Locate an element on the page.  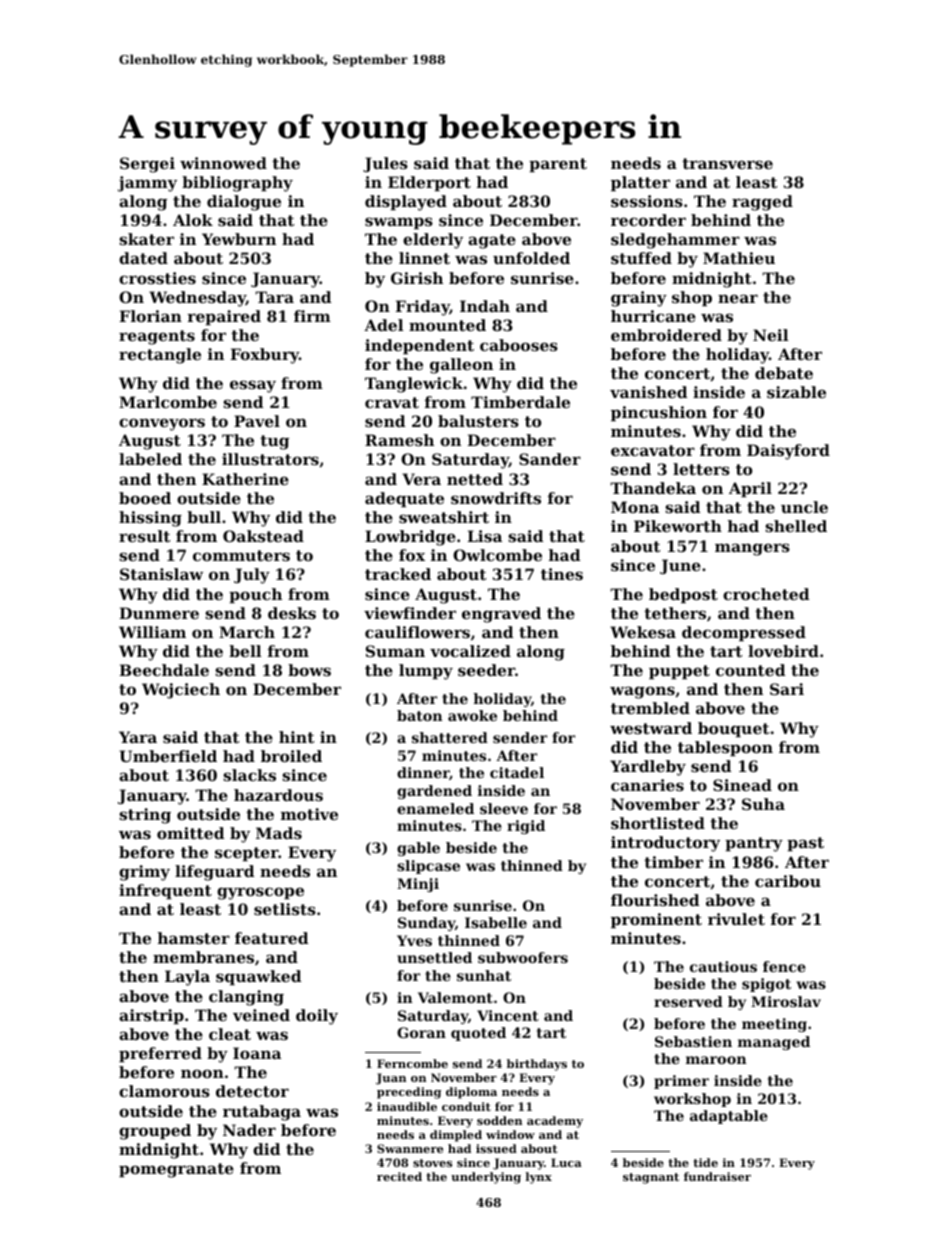
March is located at coordinates (247, 632).
